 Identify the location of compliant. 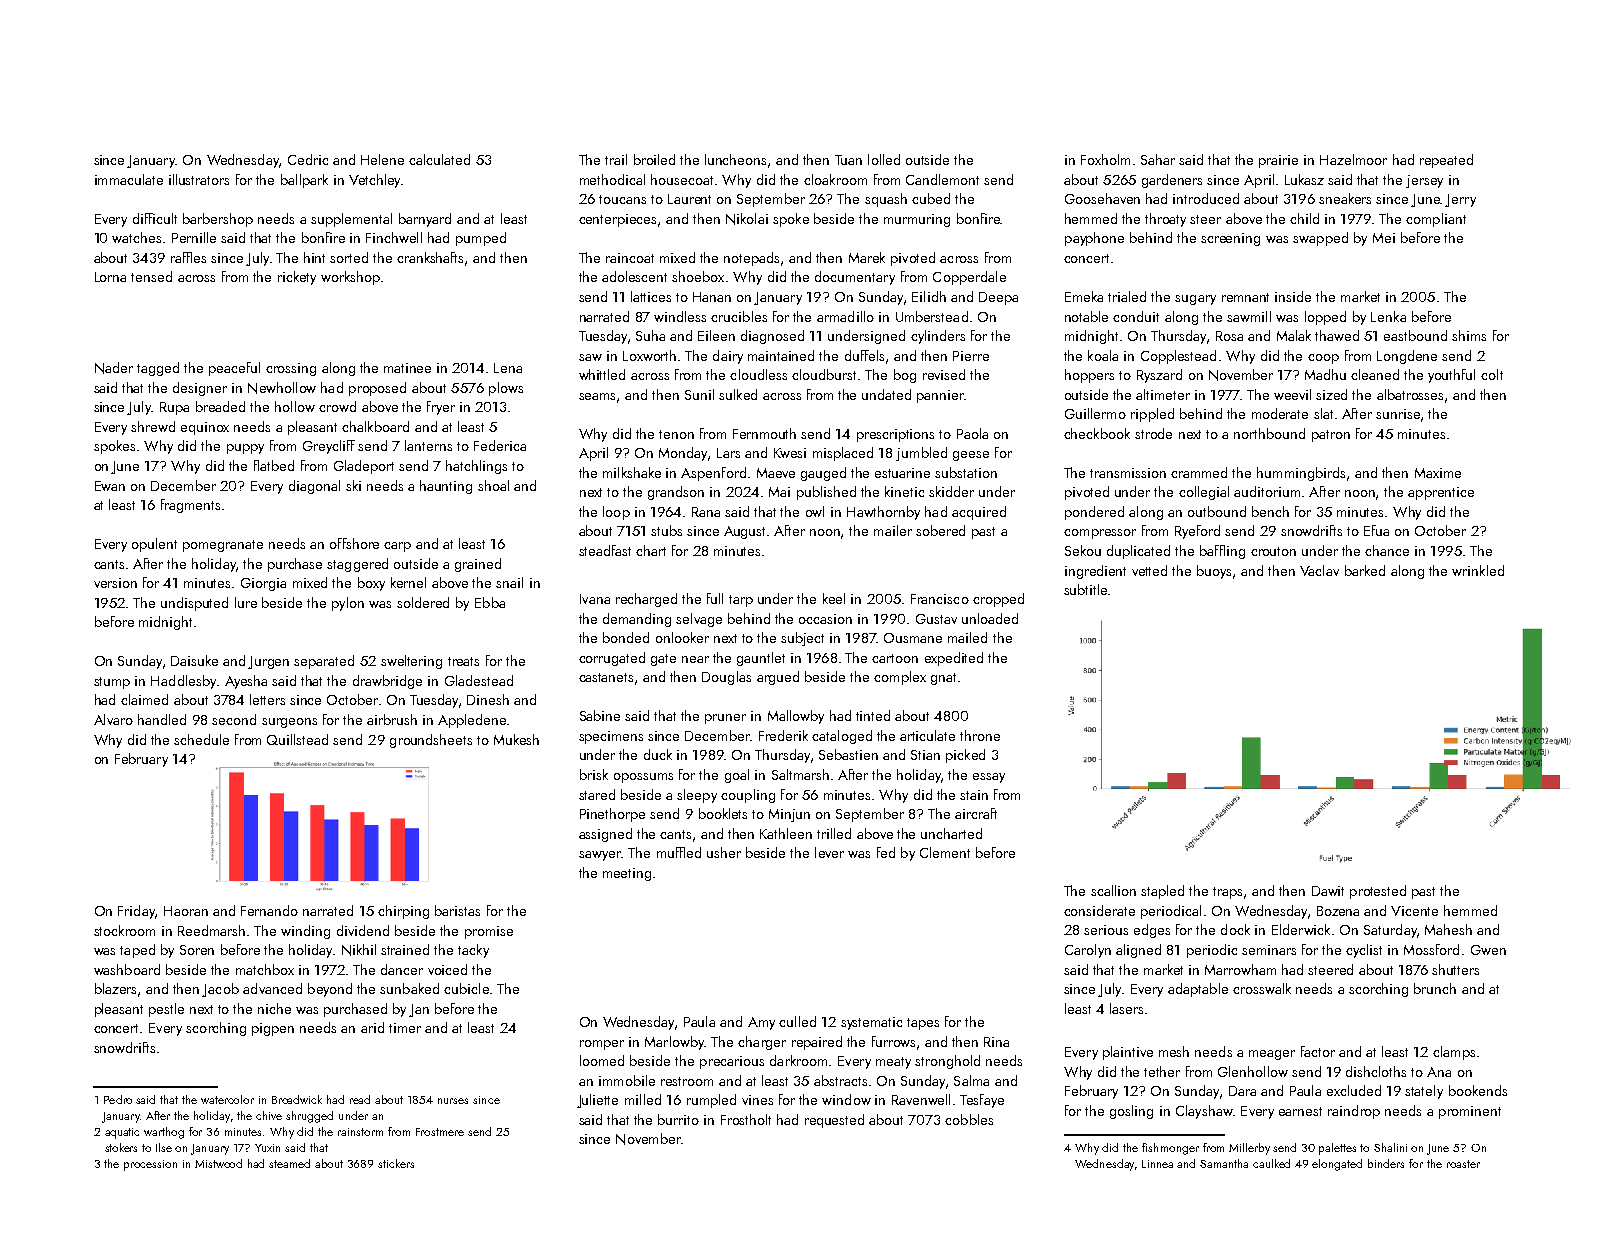
(1436, 220).
